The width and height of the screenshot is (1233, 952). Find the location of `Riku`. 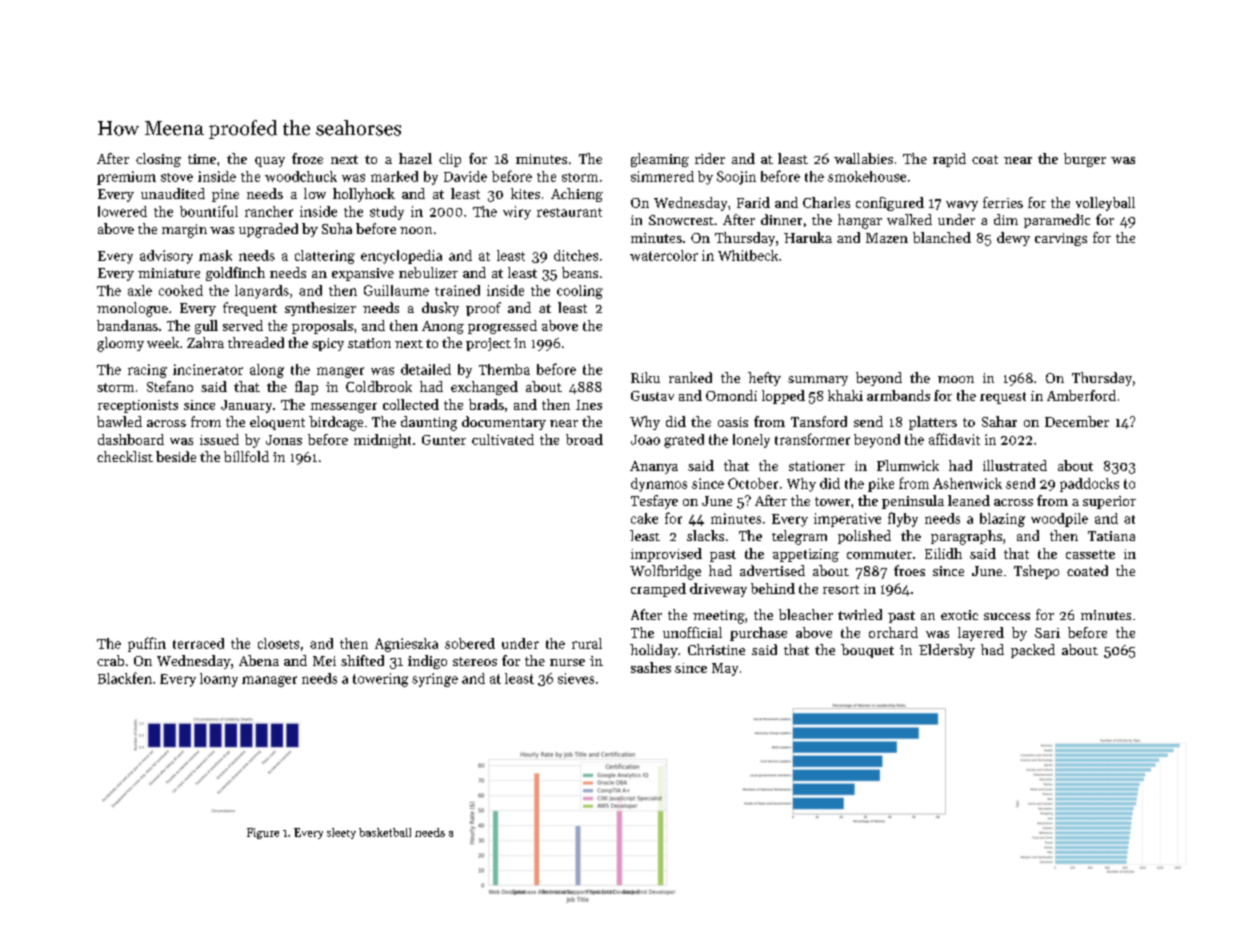

Riku is located at coordinates (645, 377).
